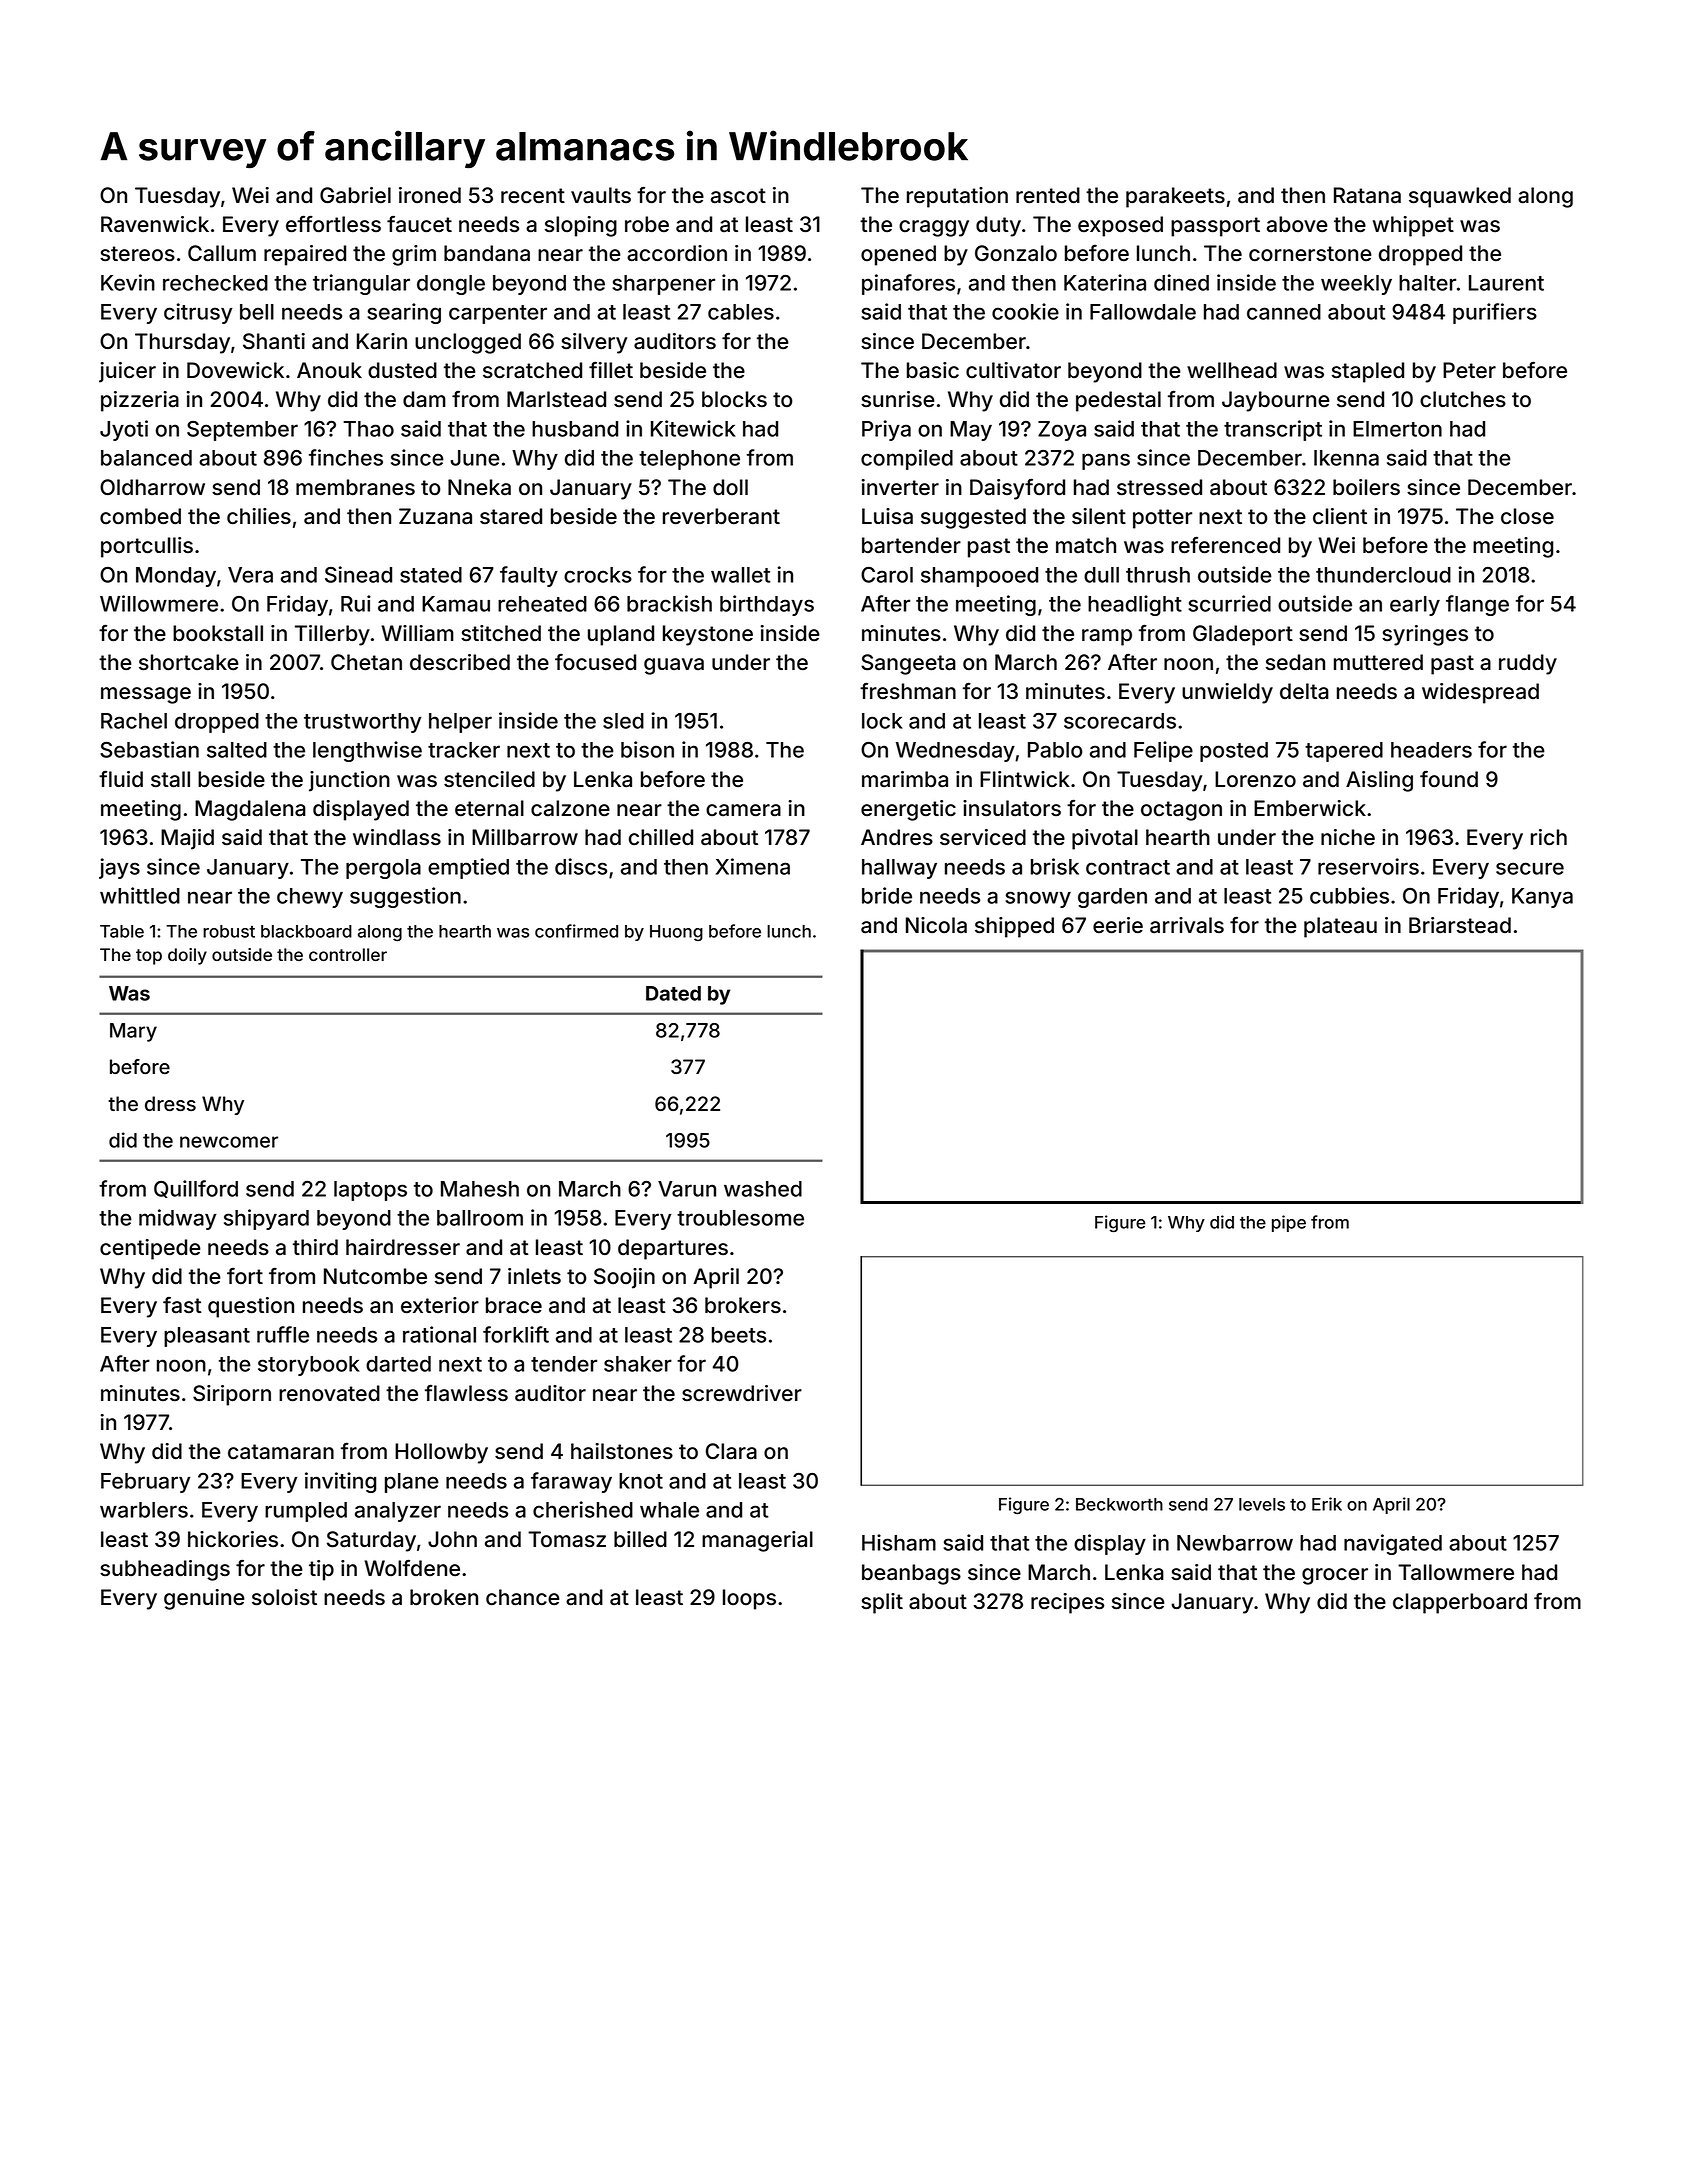 The image size is (1683, 2178). Describe the element at coordinates (661, 837) in the page. I see `chilled` at that location.
